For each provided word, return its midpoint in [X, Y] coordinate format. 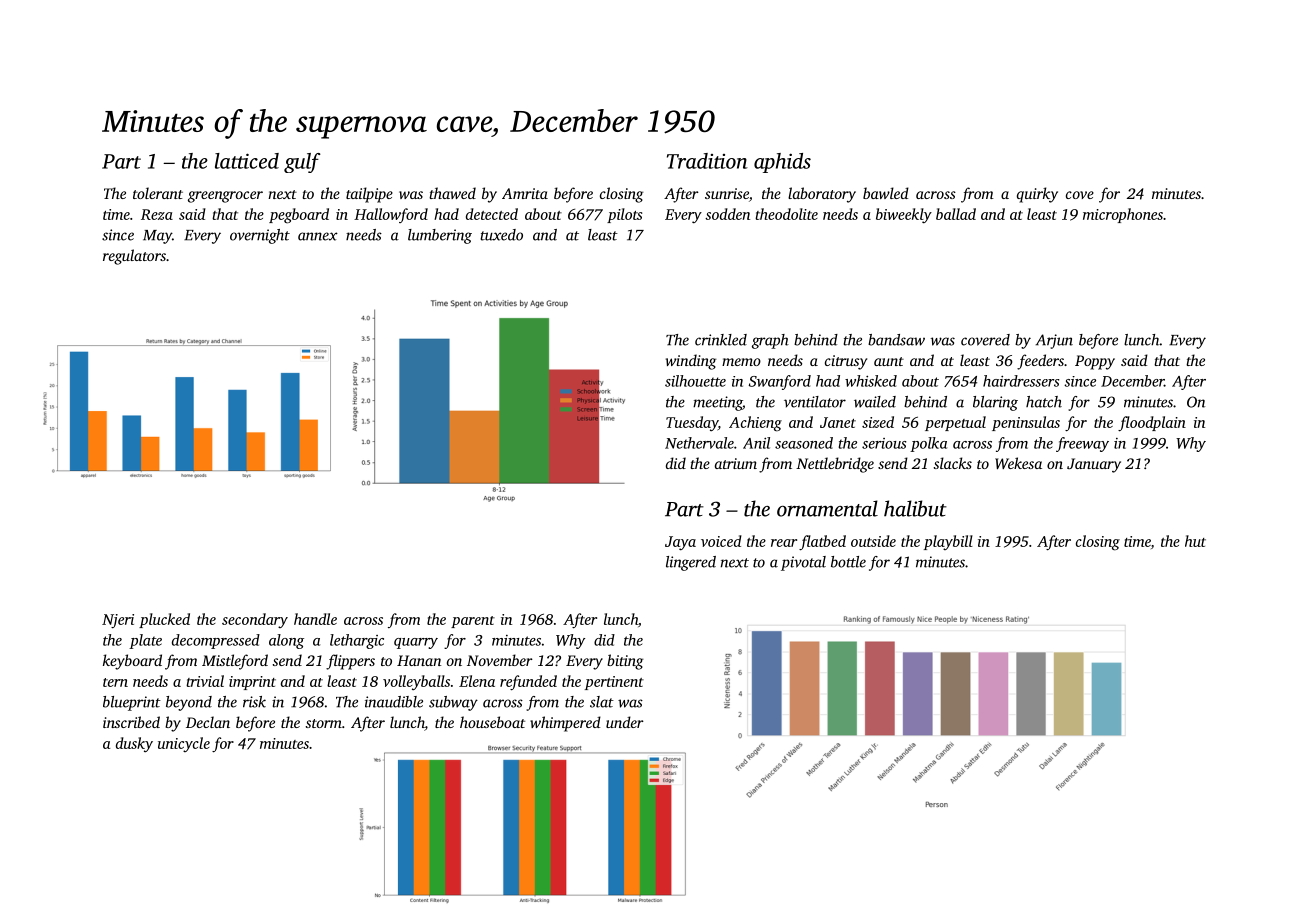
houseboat [492, 722]
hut [1195, 541]
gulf [302, 163]
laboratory [822, 195]
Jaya [680, 543]
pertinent [614, 683]
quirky [1037, 195]
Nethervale [699, 443]
